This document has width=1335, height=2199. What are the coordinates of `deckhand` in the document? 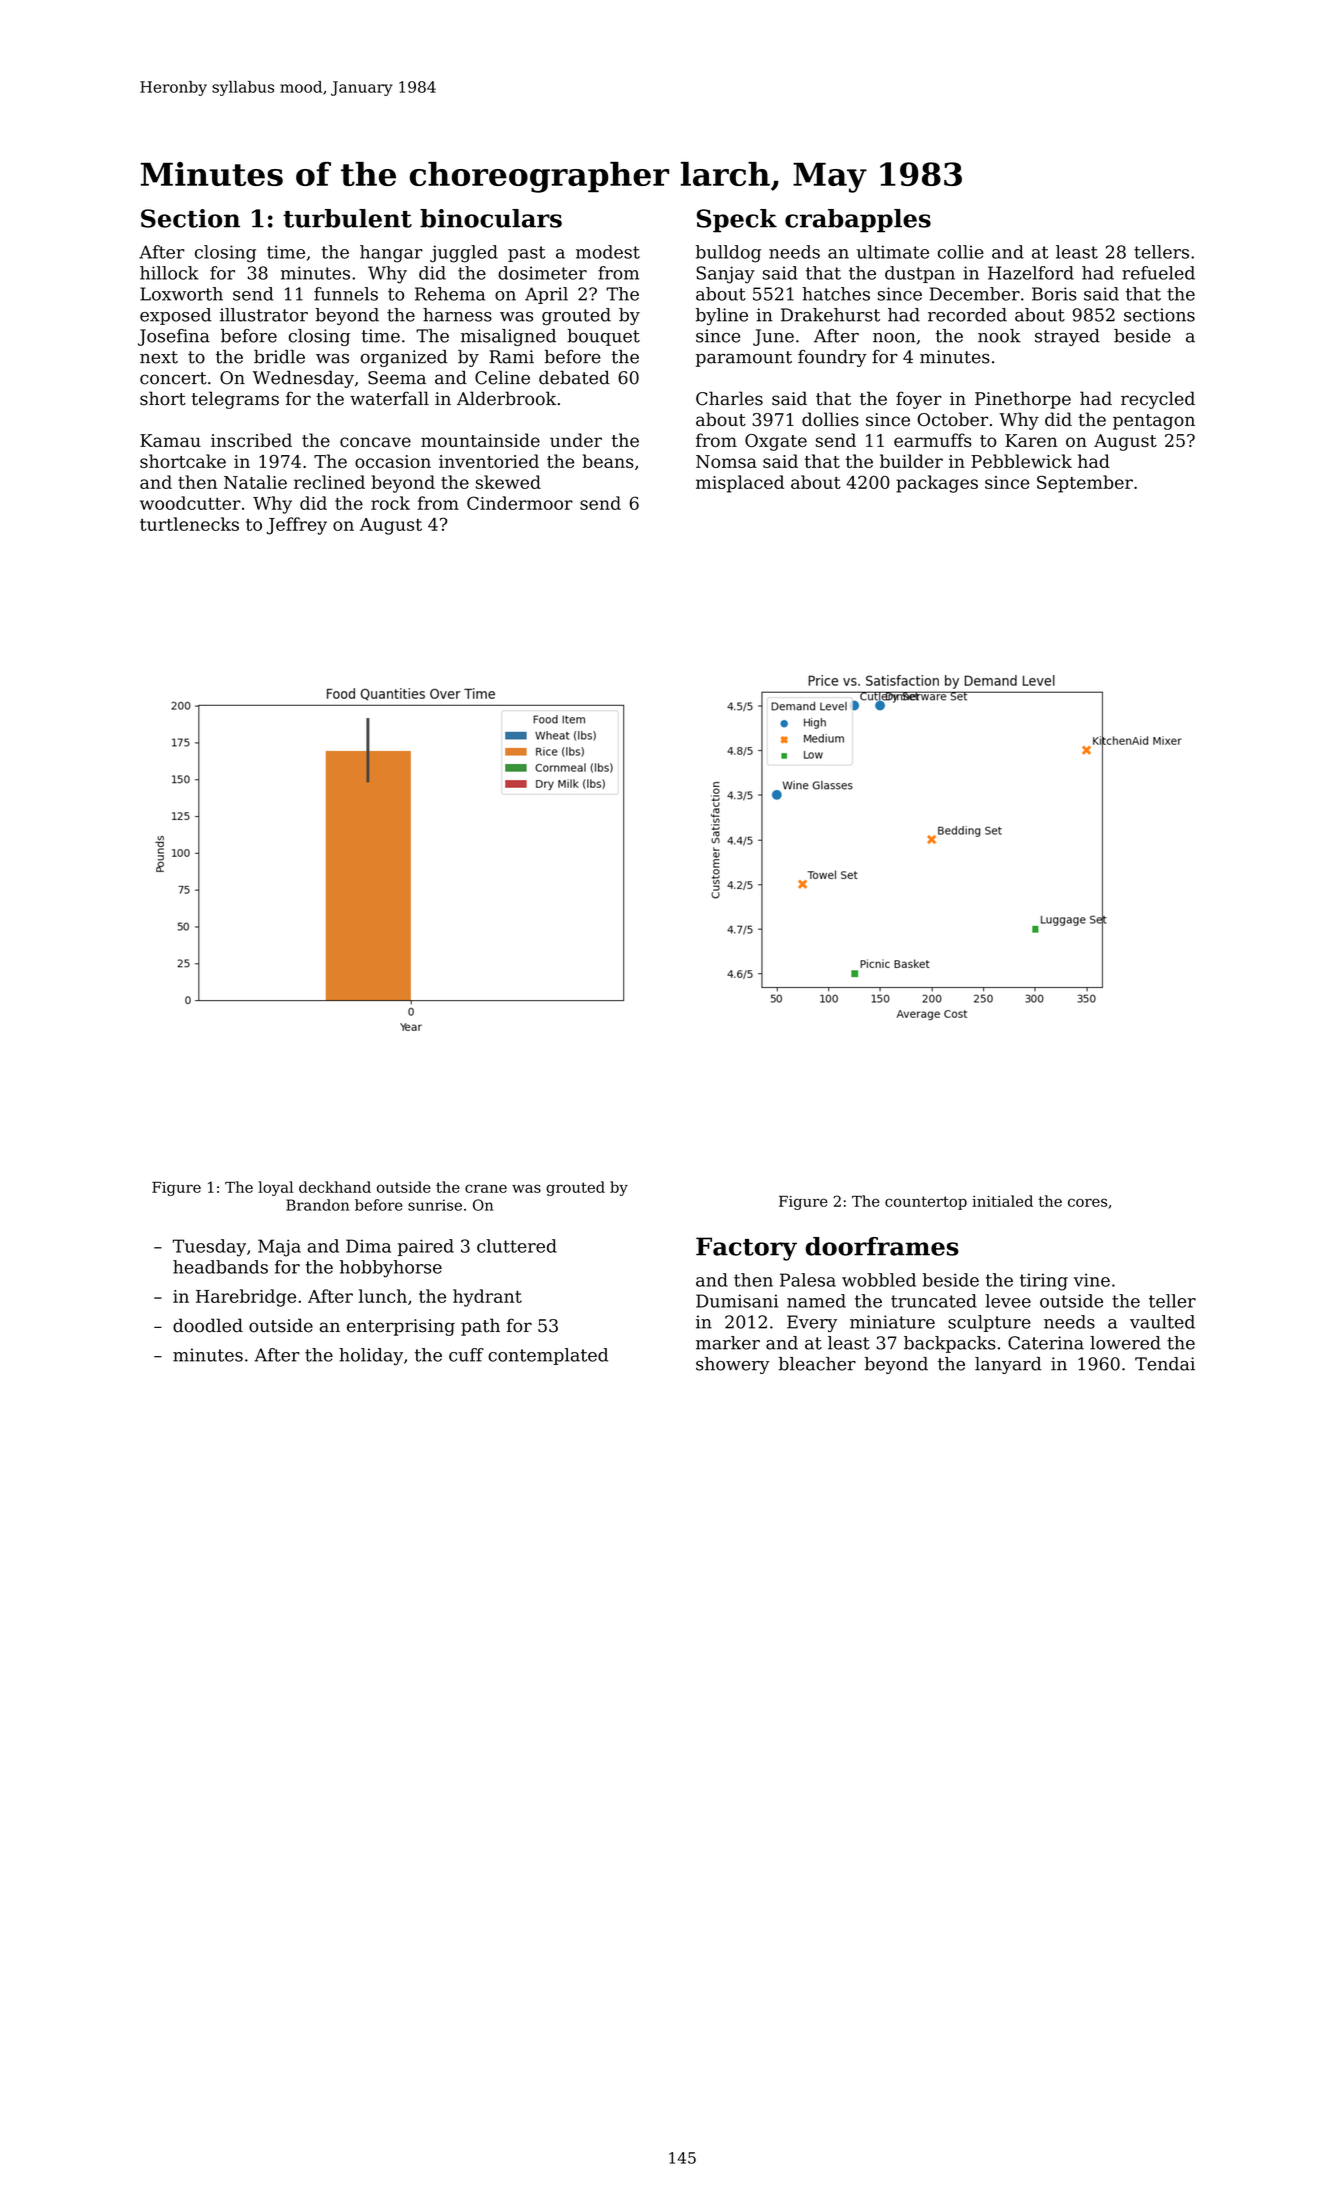 It's located at (335, 1187).
